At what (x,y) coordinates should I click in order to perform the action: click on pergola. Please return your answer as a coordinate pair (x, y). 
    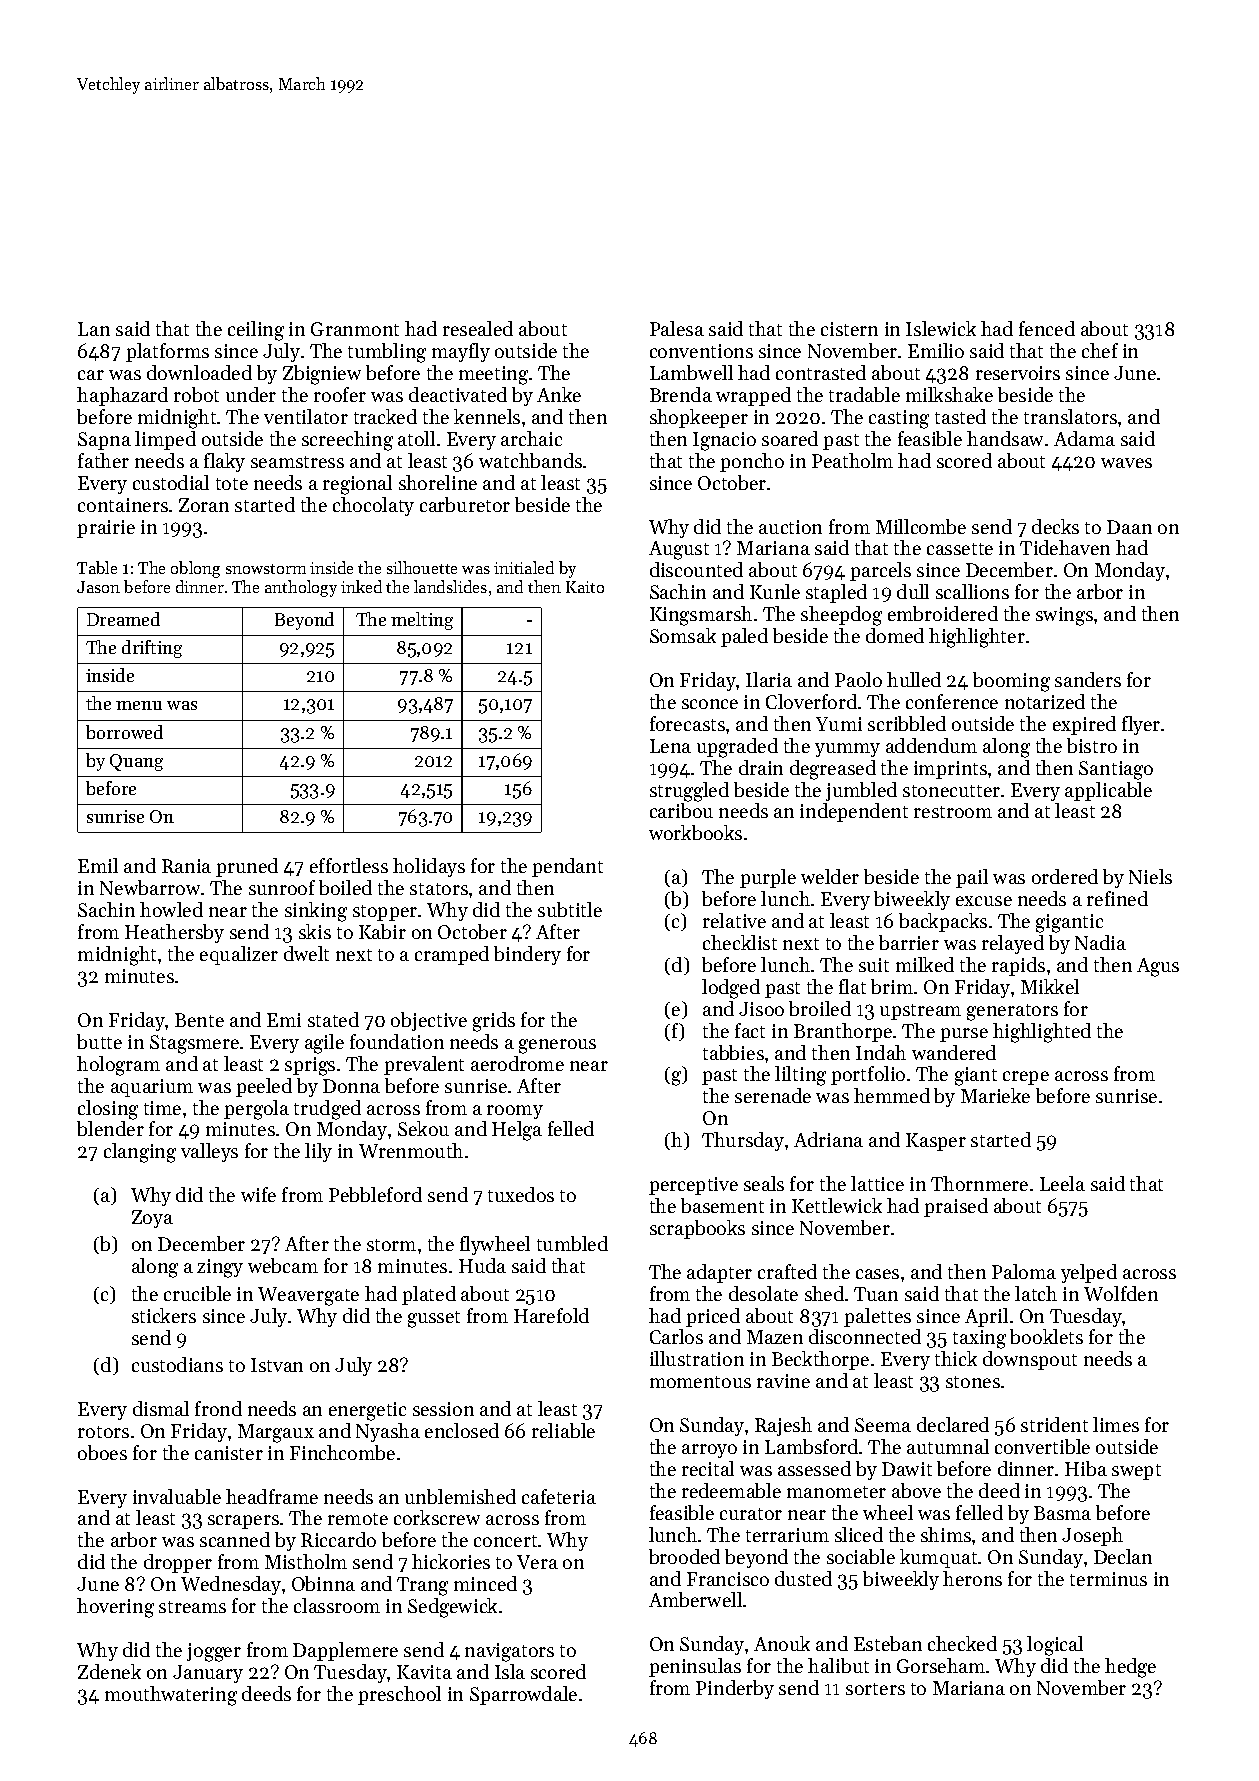
    Looking at the image, I should click on (256, 1110).
